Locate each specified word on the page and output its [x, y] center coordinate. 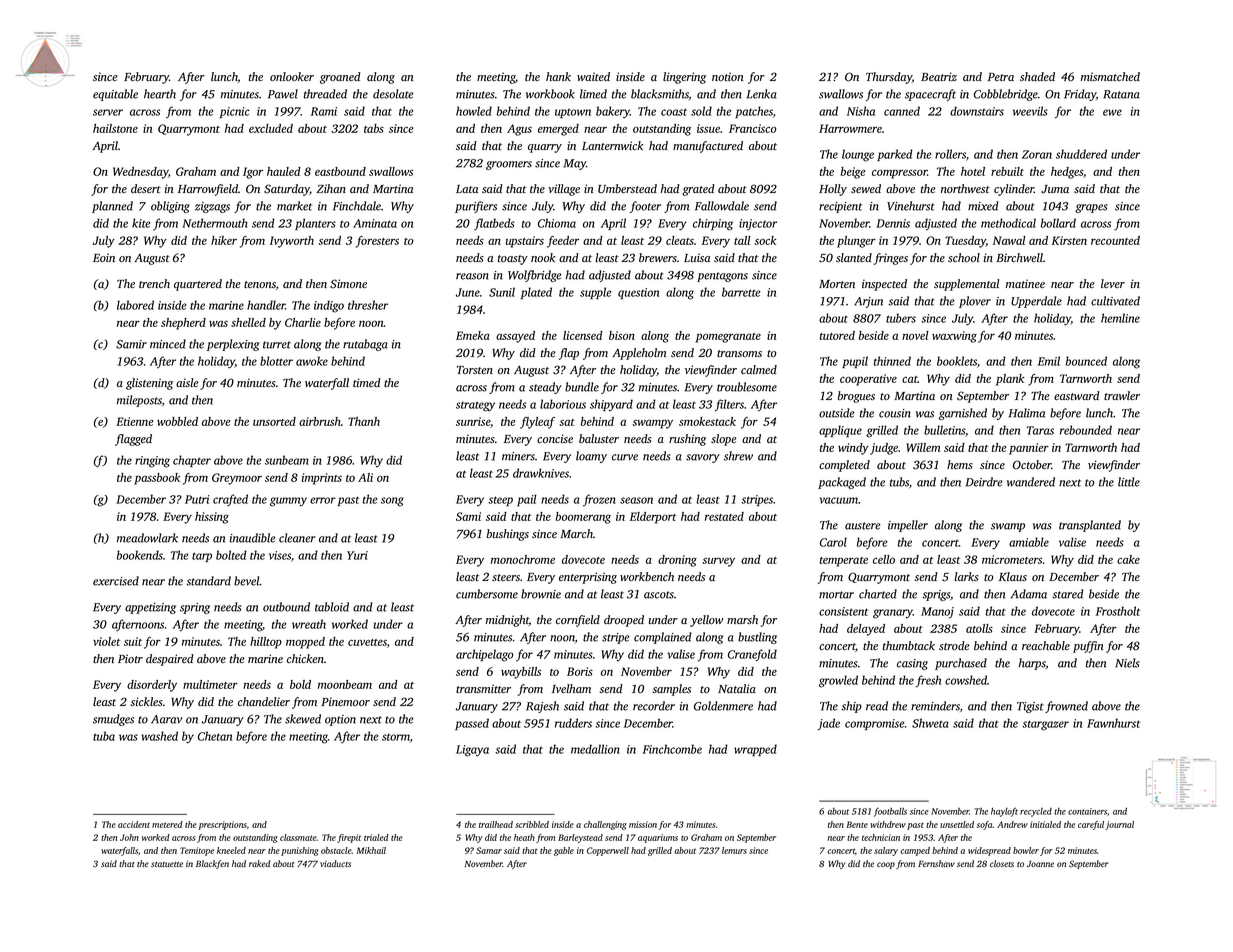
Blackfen [212, 864]
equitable [115, 95]
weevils [1030, 111]
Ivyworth [292, 242]
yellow [706, 621]
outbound [286, 607]
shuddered [1081, 154]
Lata [467, 189]
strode [954, 645]
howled [474, 111]
